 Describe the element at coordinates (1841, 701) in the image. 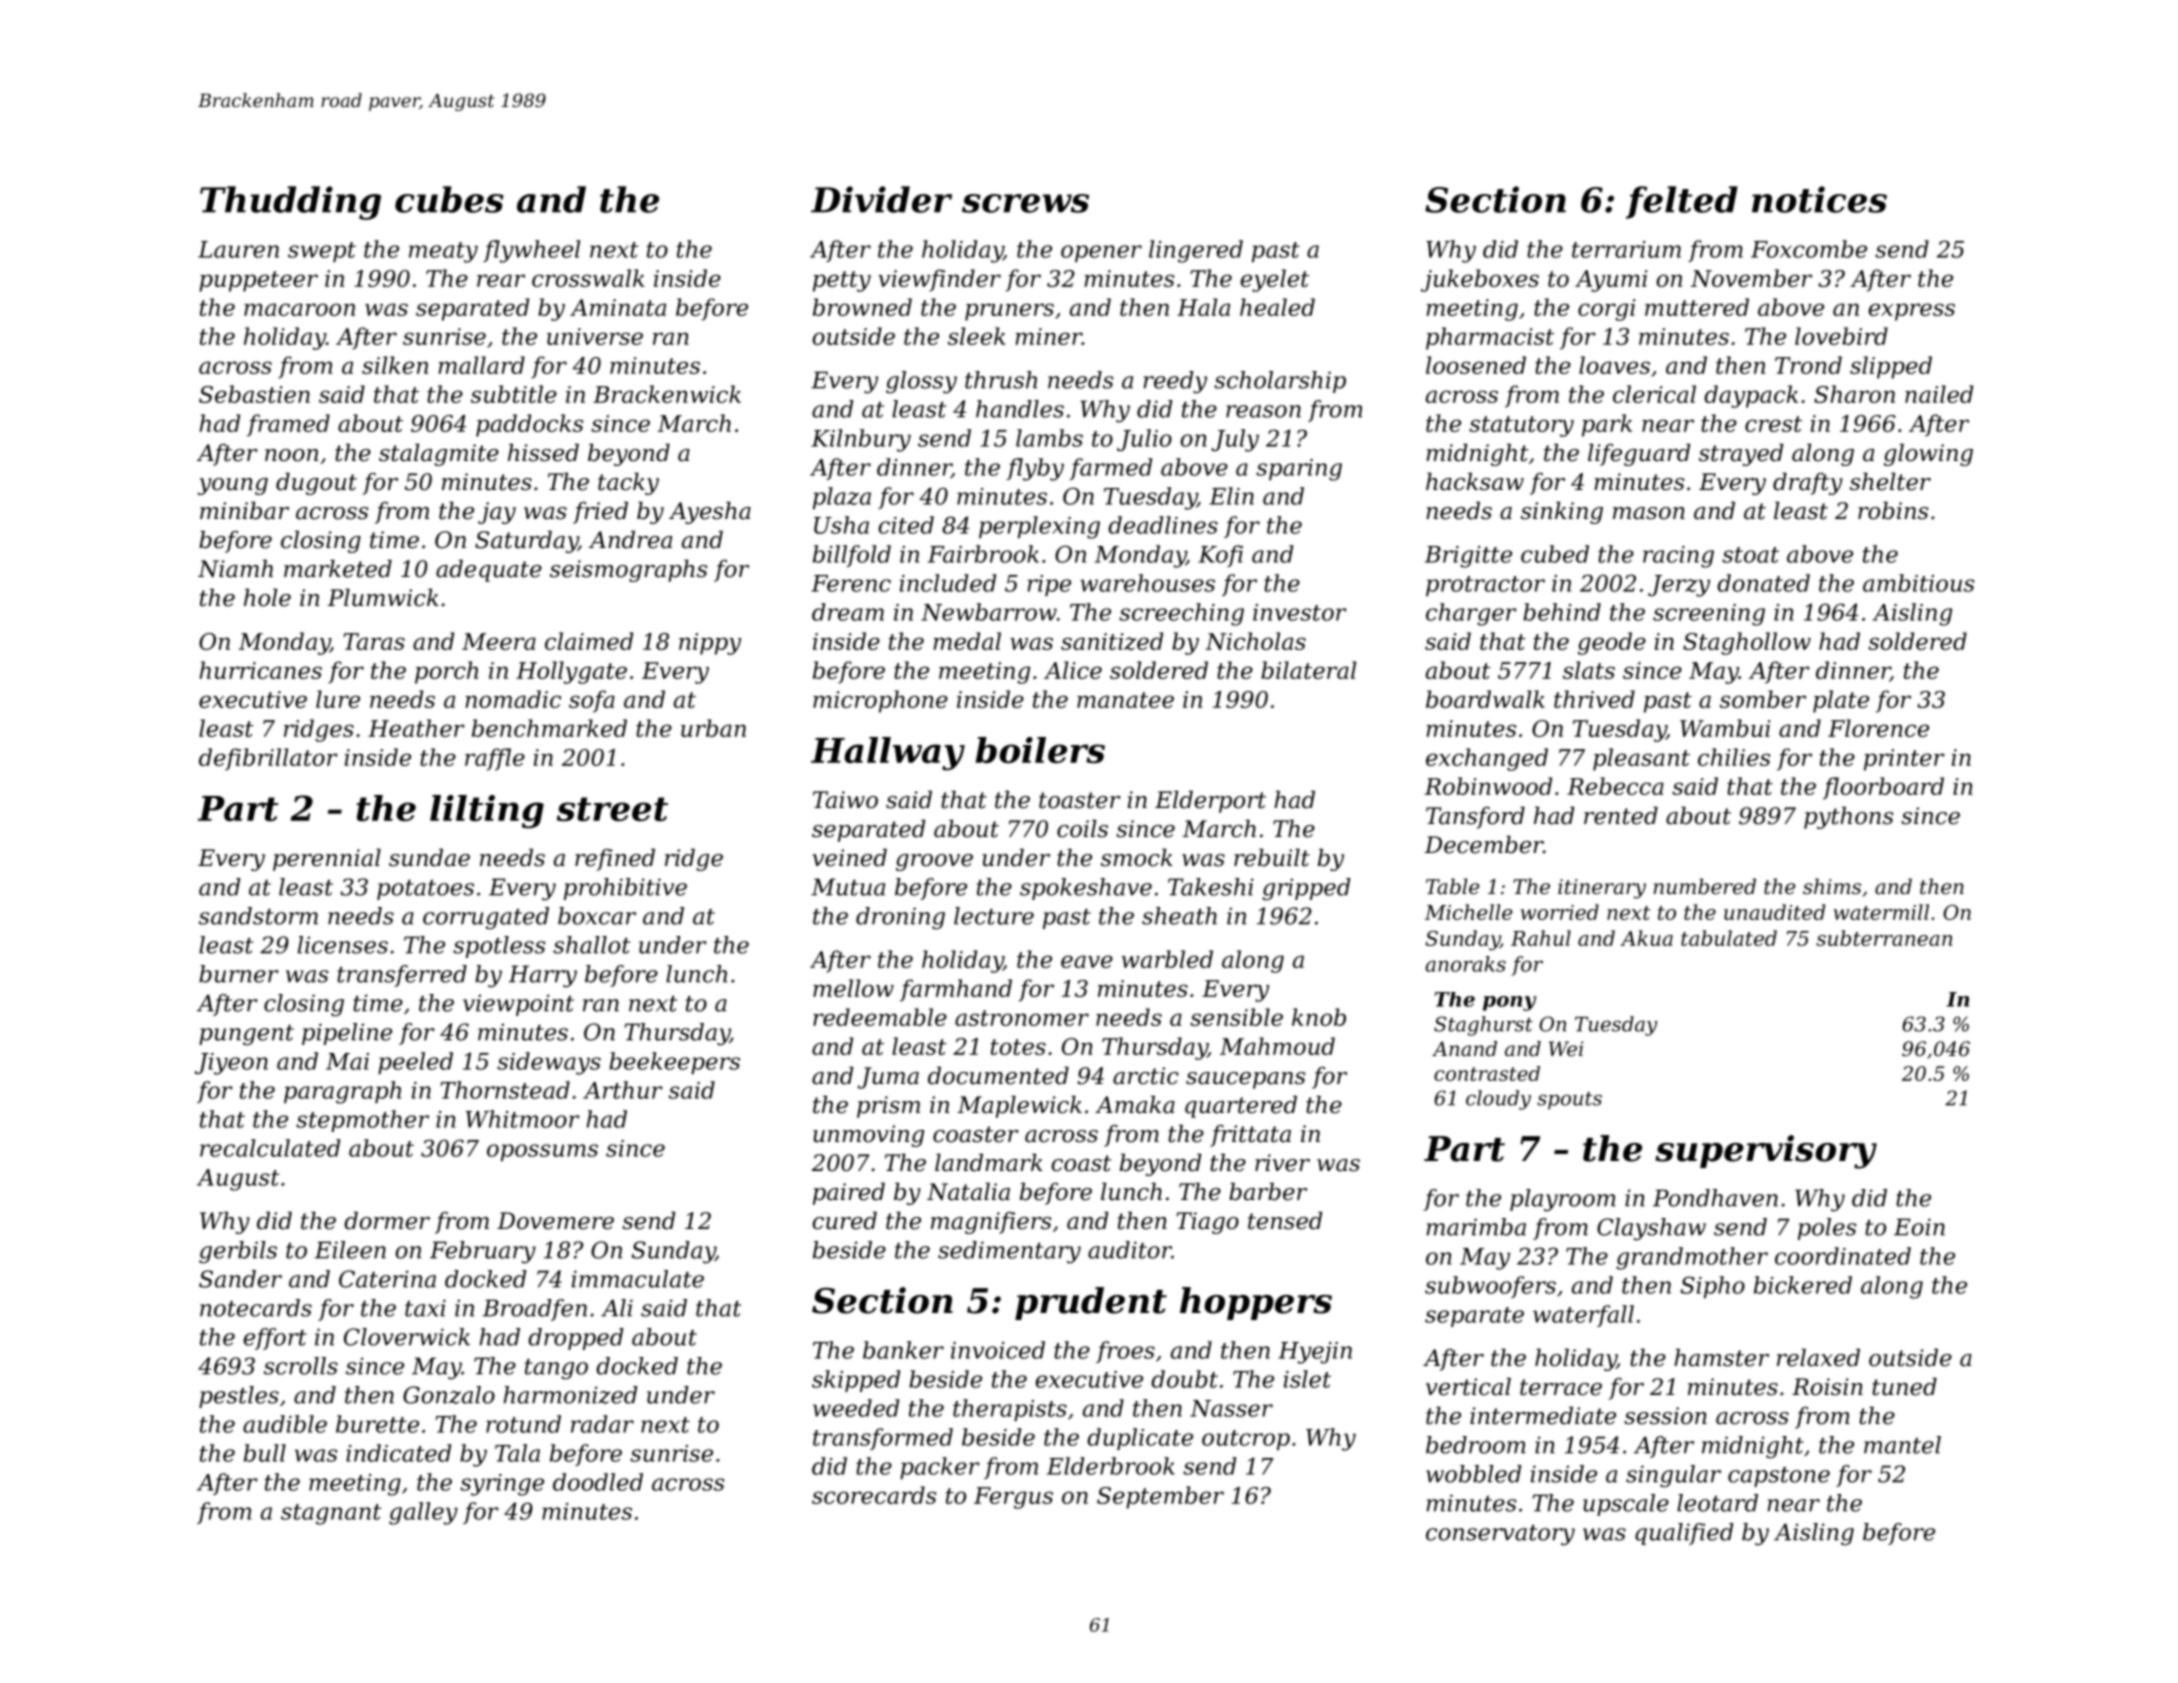

I see `plate` at that location.
